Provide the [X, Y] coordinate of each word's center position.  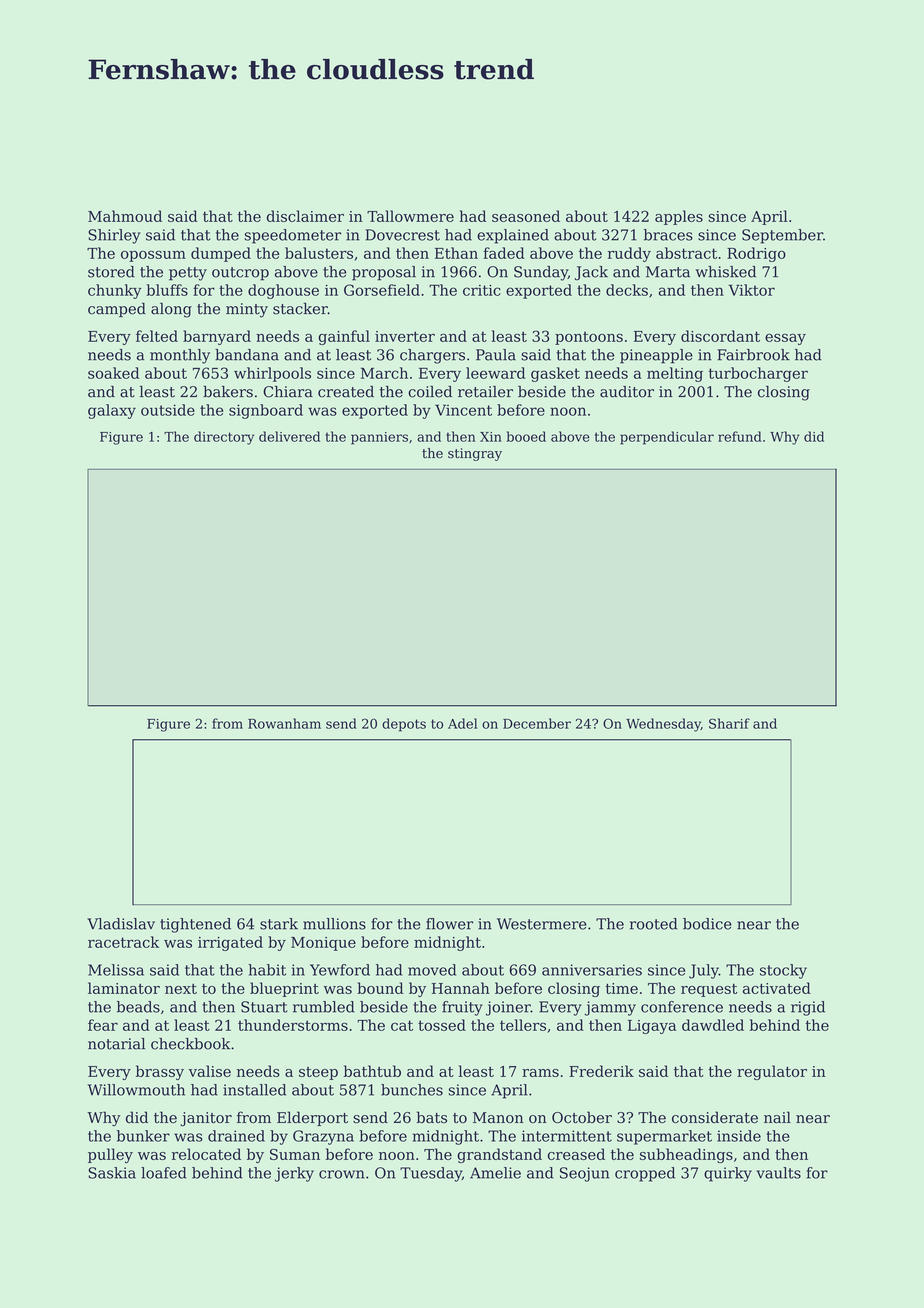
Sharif [729, 723]
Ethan [456, 253]
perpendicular [667, 438]
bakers [228, 391]
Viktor [752, 290]
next [181, 989]
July [704, 971]
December [537, 723]
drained [236, 1136]
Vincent [463, 410]
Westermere [542, 924]
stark [279, 924]
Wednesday [663, 725]
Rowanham [284, 723]
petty [188, 274]
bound [380, 988]
